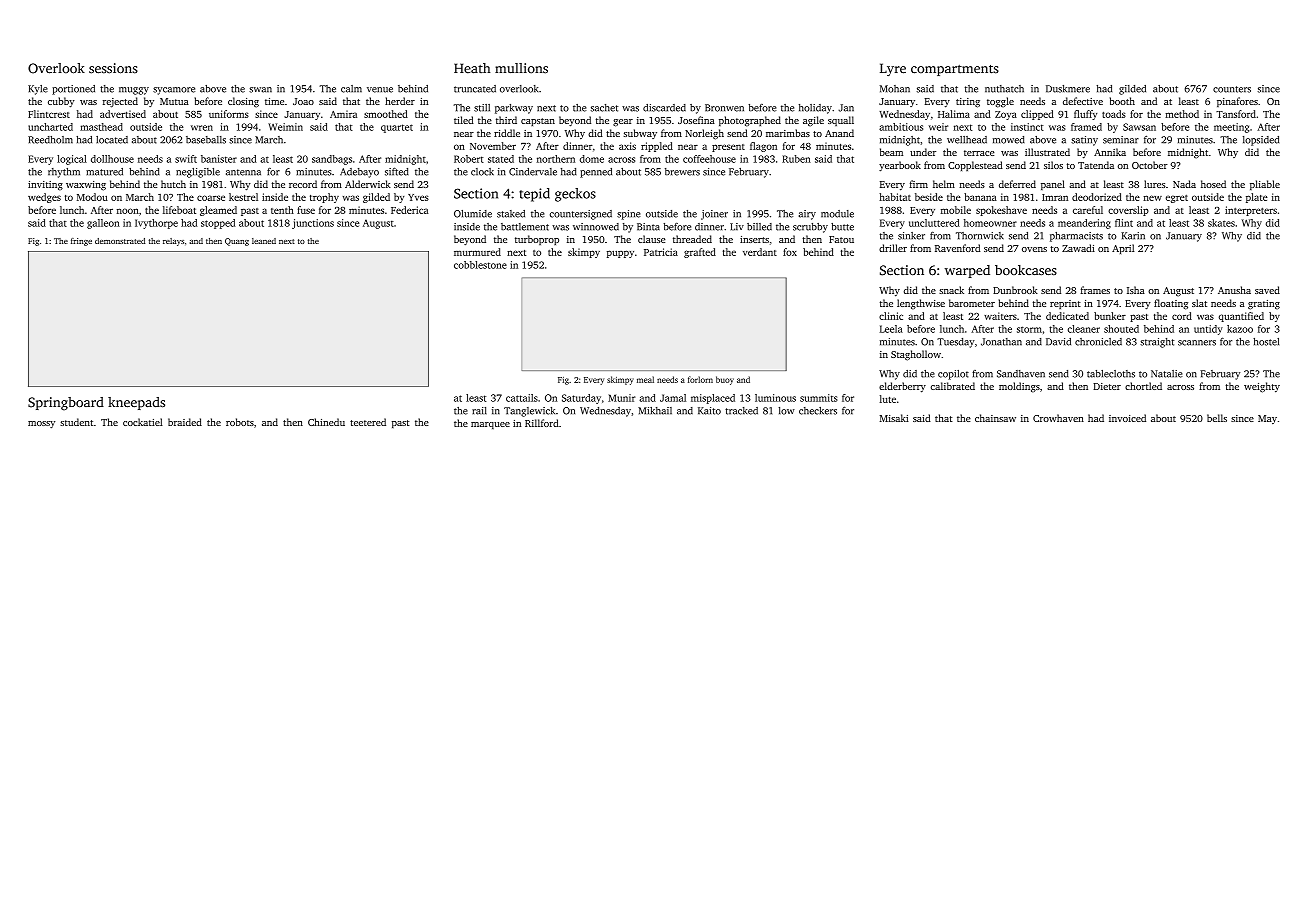 The image size is (1308, 924). What do you see at coordinates (1184, 184) in the page?
I see `Nada` at bounding box center [1184, 184].
